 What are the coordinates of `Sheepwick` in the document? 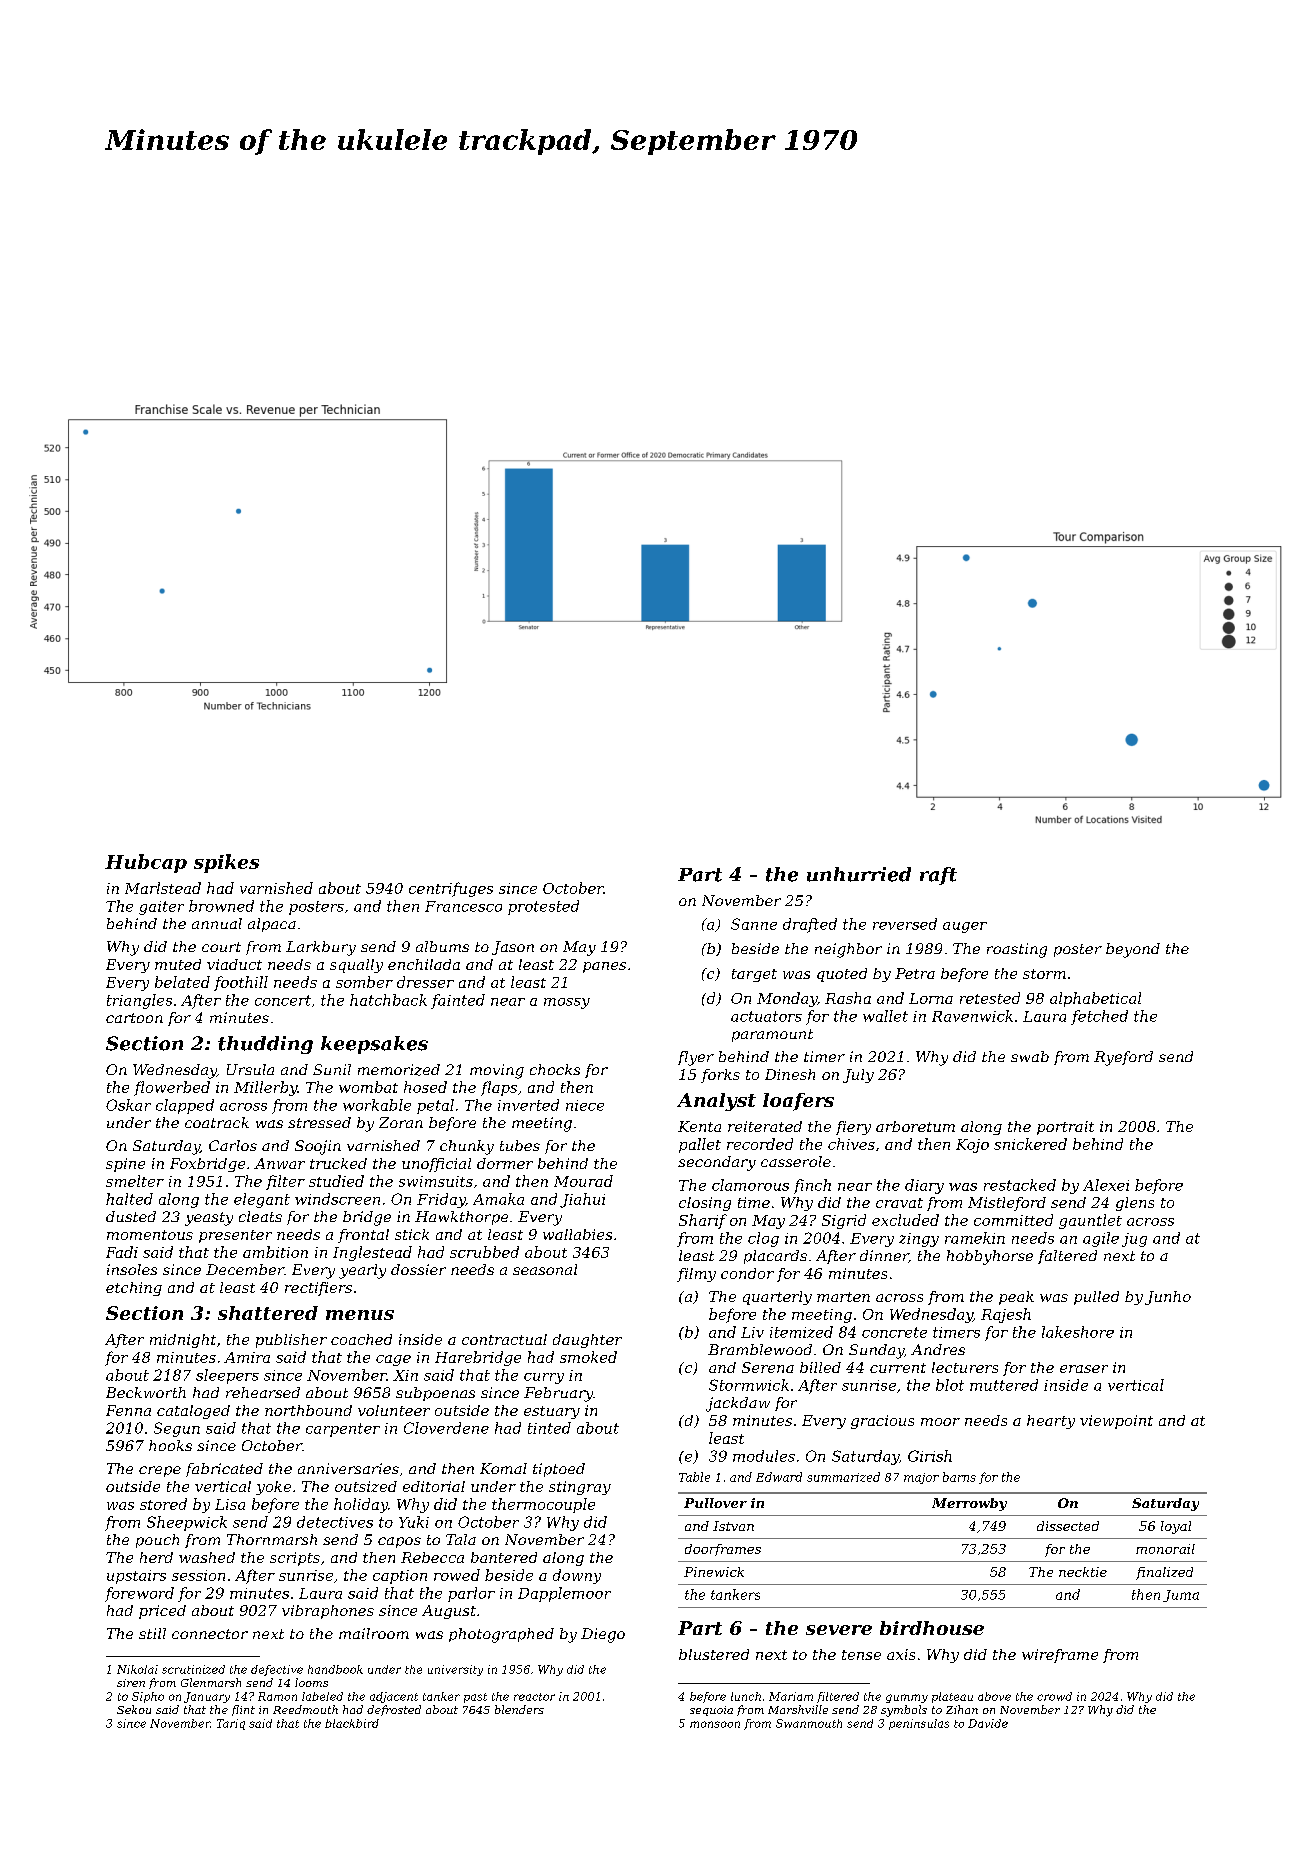 It's located at (187, 1523).
